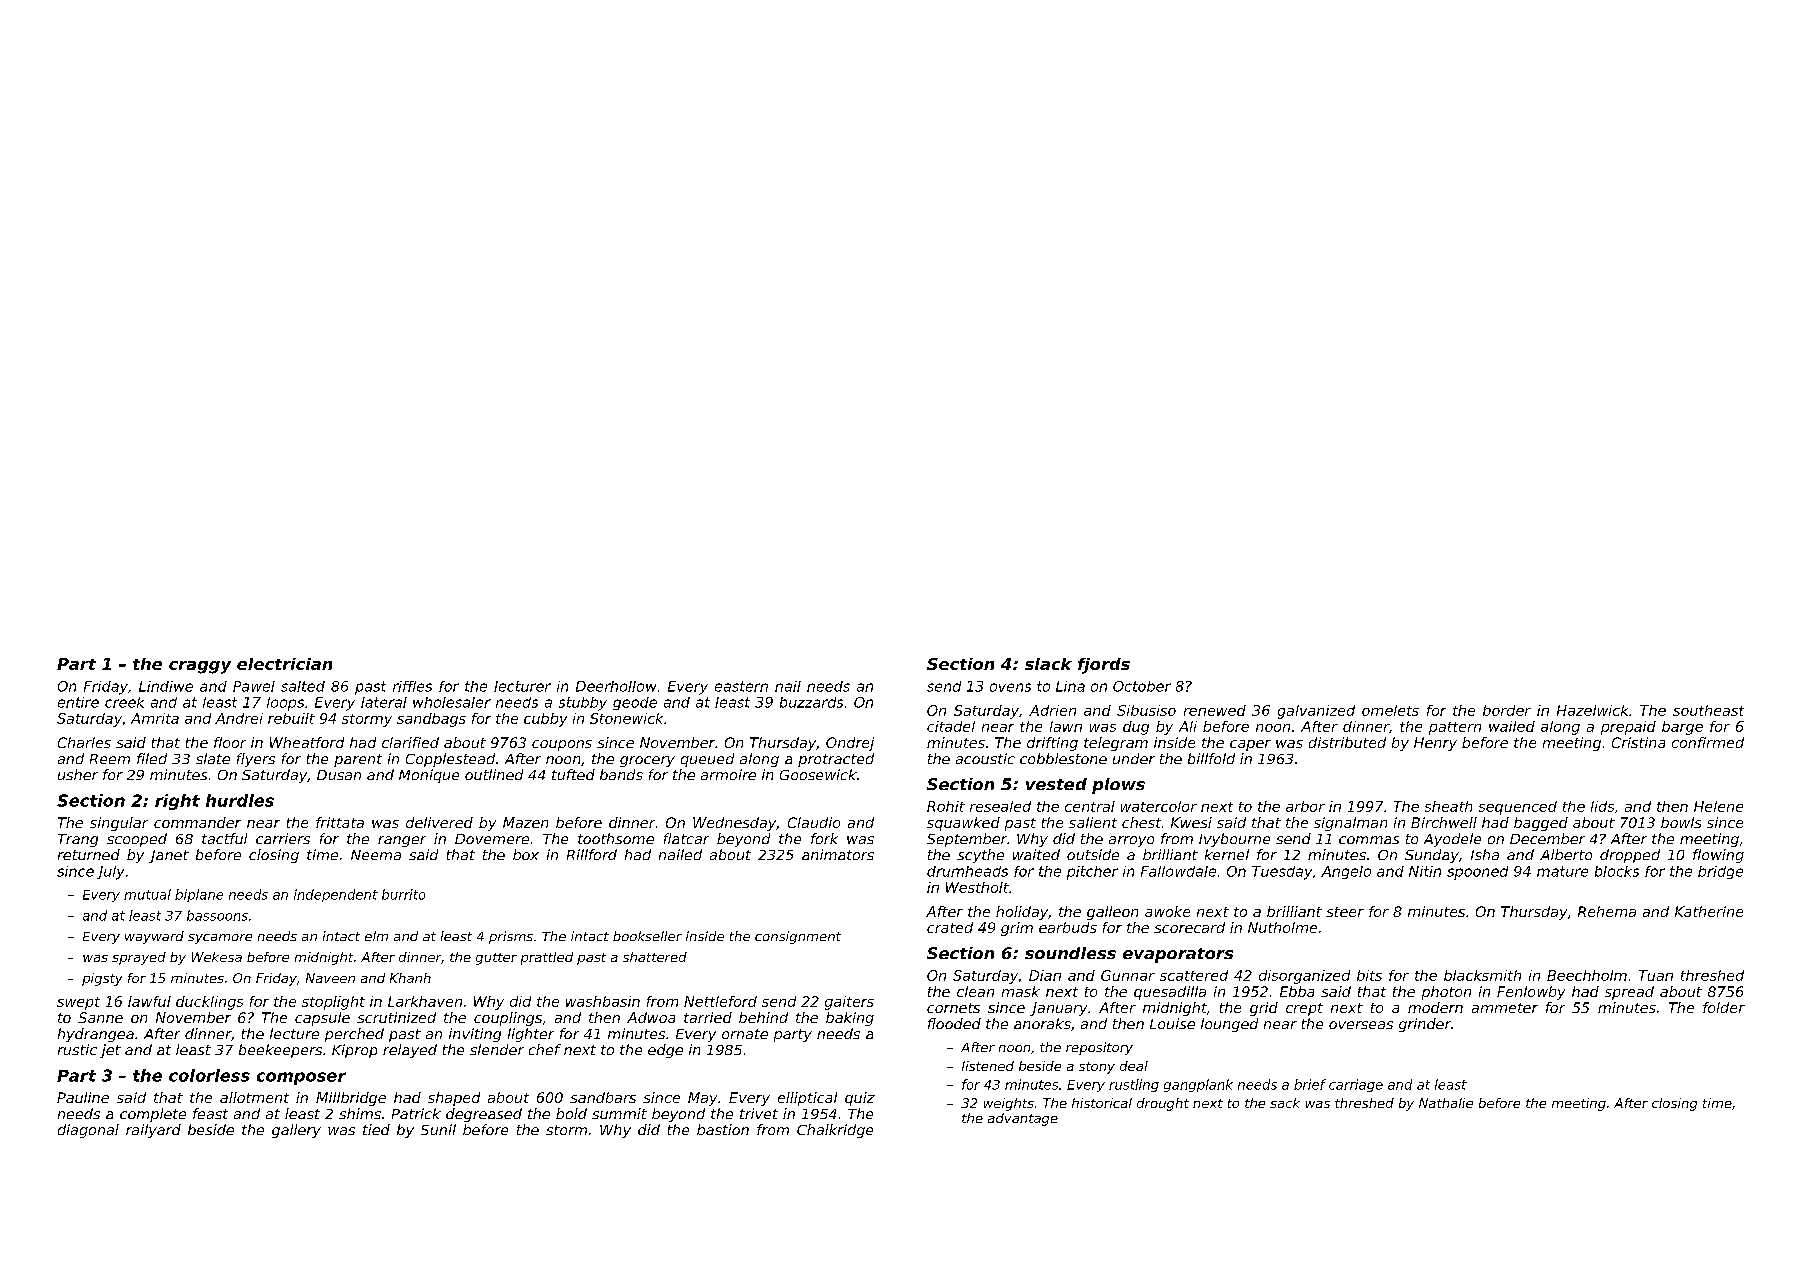 This page has width=1801, height=1273. Describe the element at coordinates (836, 760) in the page. I see `protracted` at that location.
